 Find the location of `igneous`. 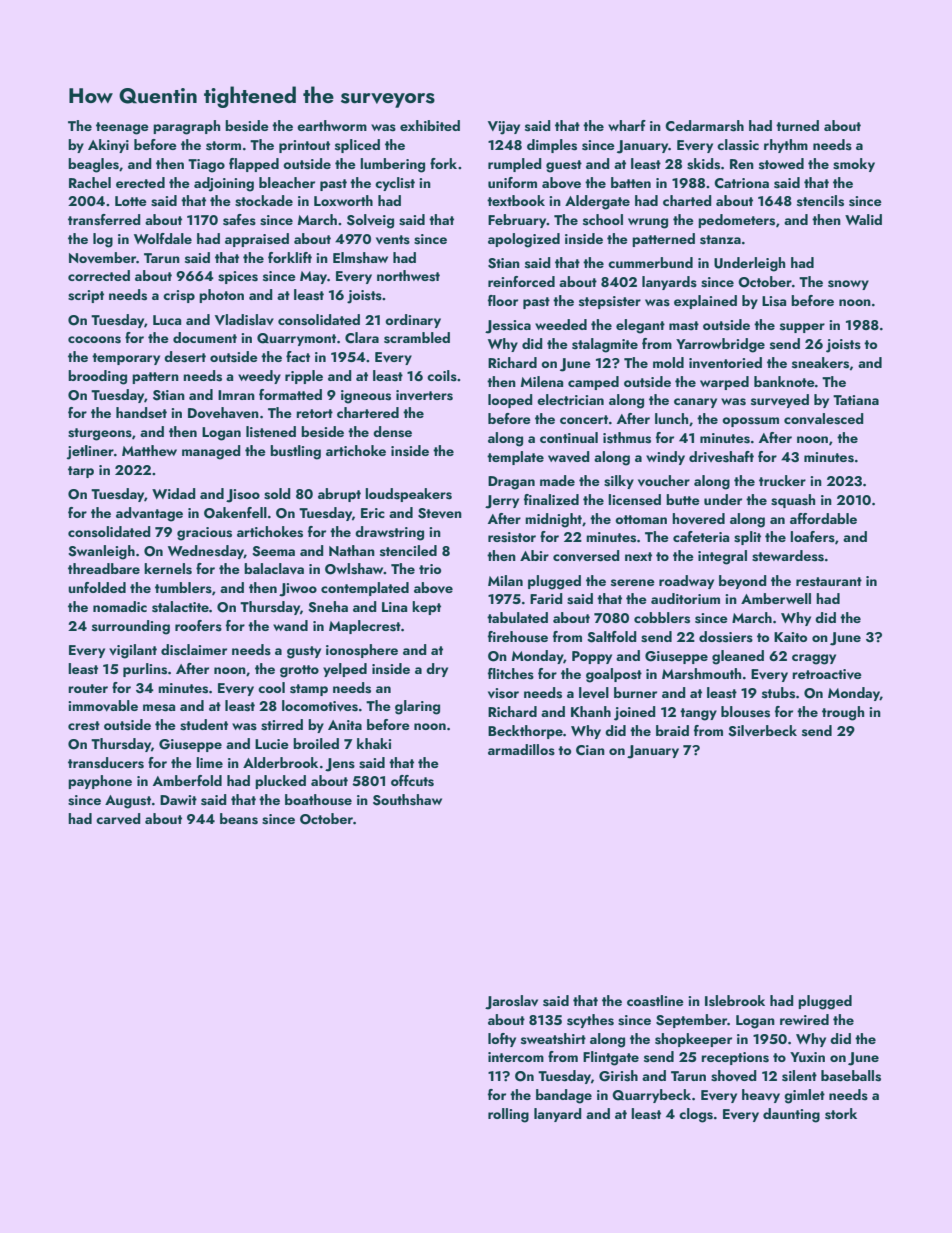

igneous is located at coordinates (366, 397).
